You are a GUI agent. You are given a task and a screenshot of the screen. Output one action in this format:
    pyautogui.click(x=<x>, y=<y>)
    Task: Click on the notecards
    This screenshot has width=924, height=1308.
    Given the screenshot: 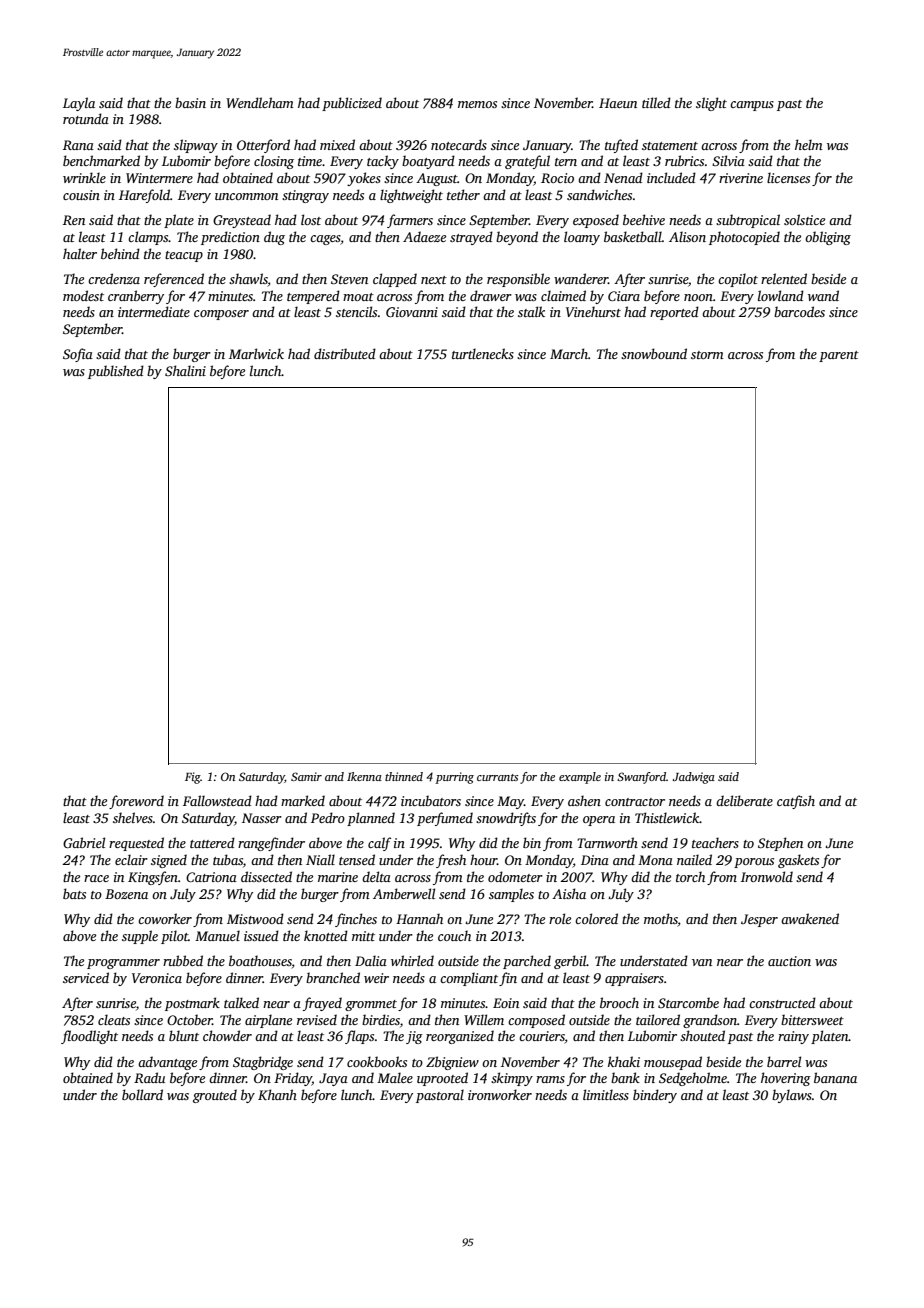 What is the action you would take?
    pyautogui.click(x=459, y=144)
